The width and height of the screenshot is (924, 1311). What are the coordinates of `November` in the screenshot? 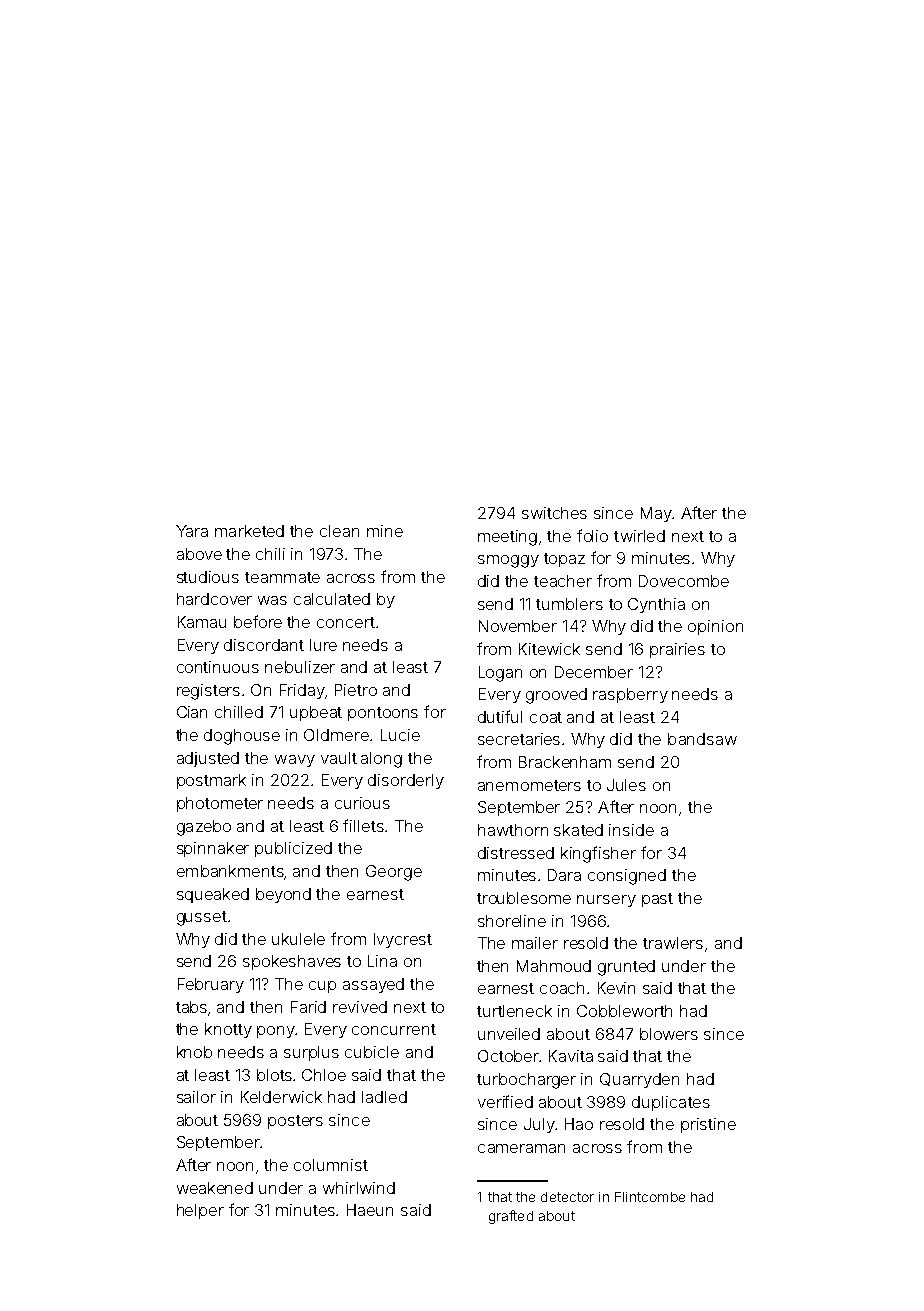 It's located at (518, 626).
